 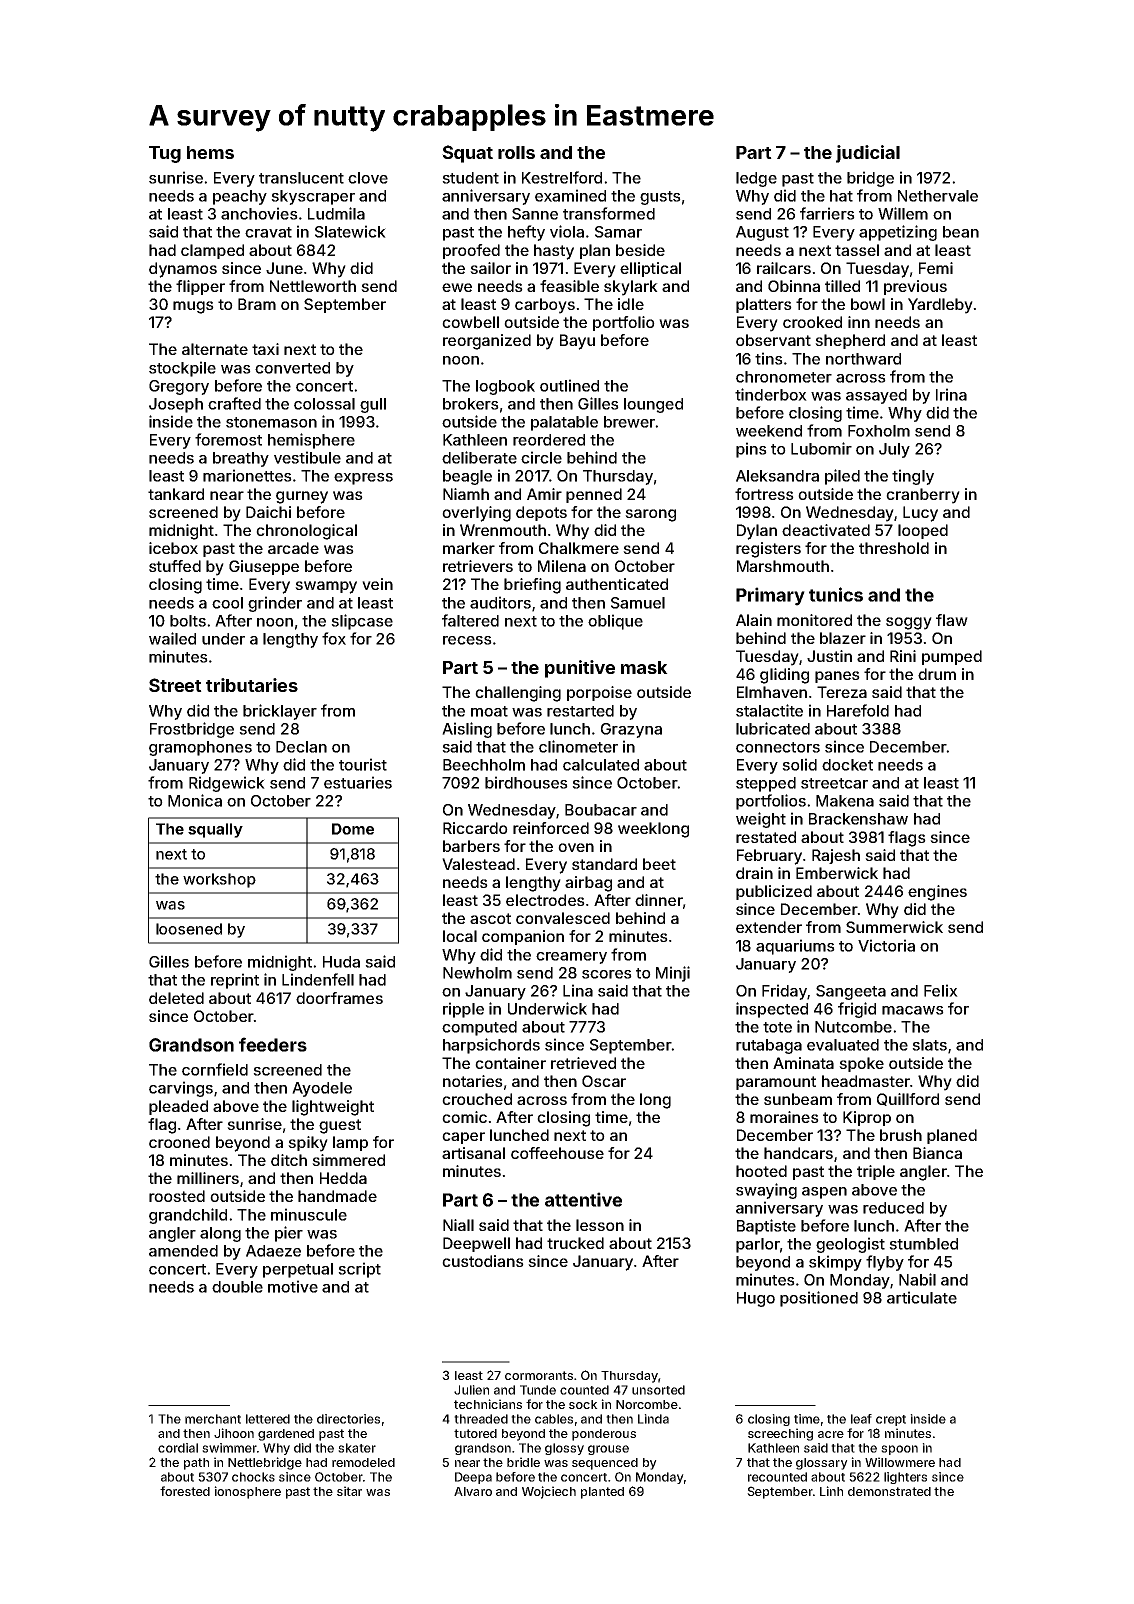 What do you see at coordinates (516, 152) in the screenshot?
I see `rolls` at bounding box center [516, 152].
